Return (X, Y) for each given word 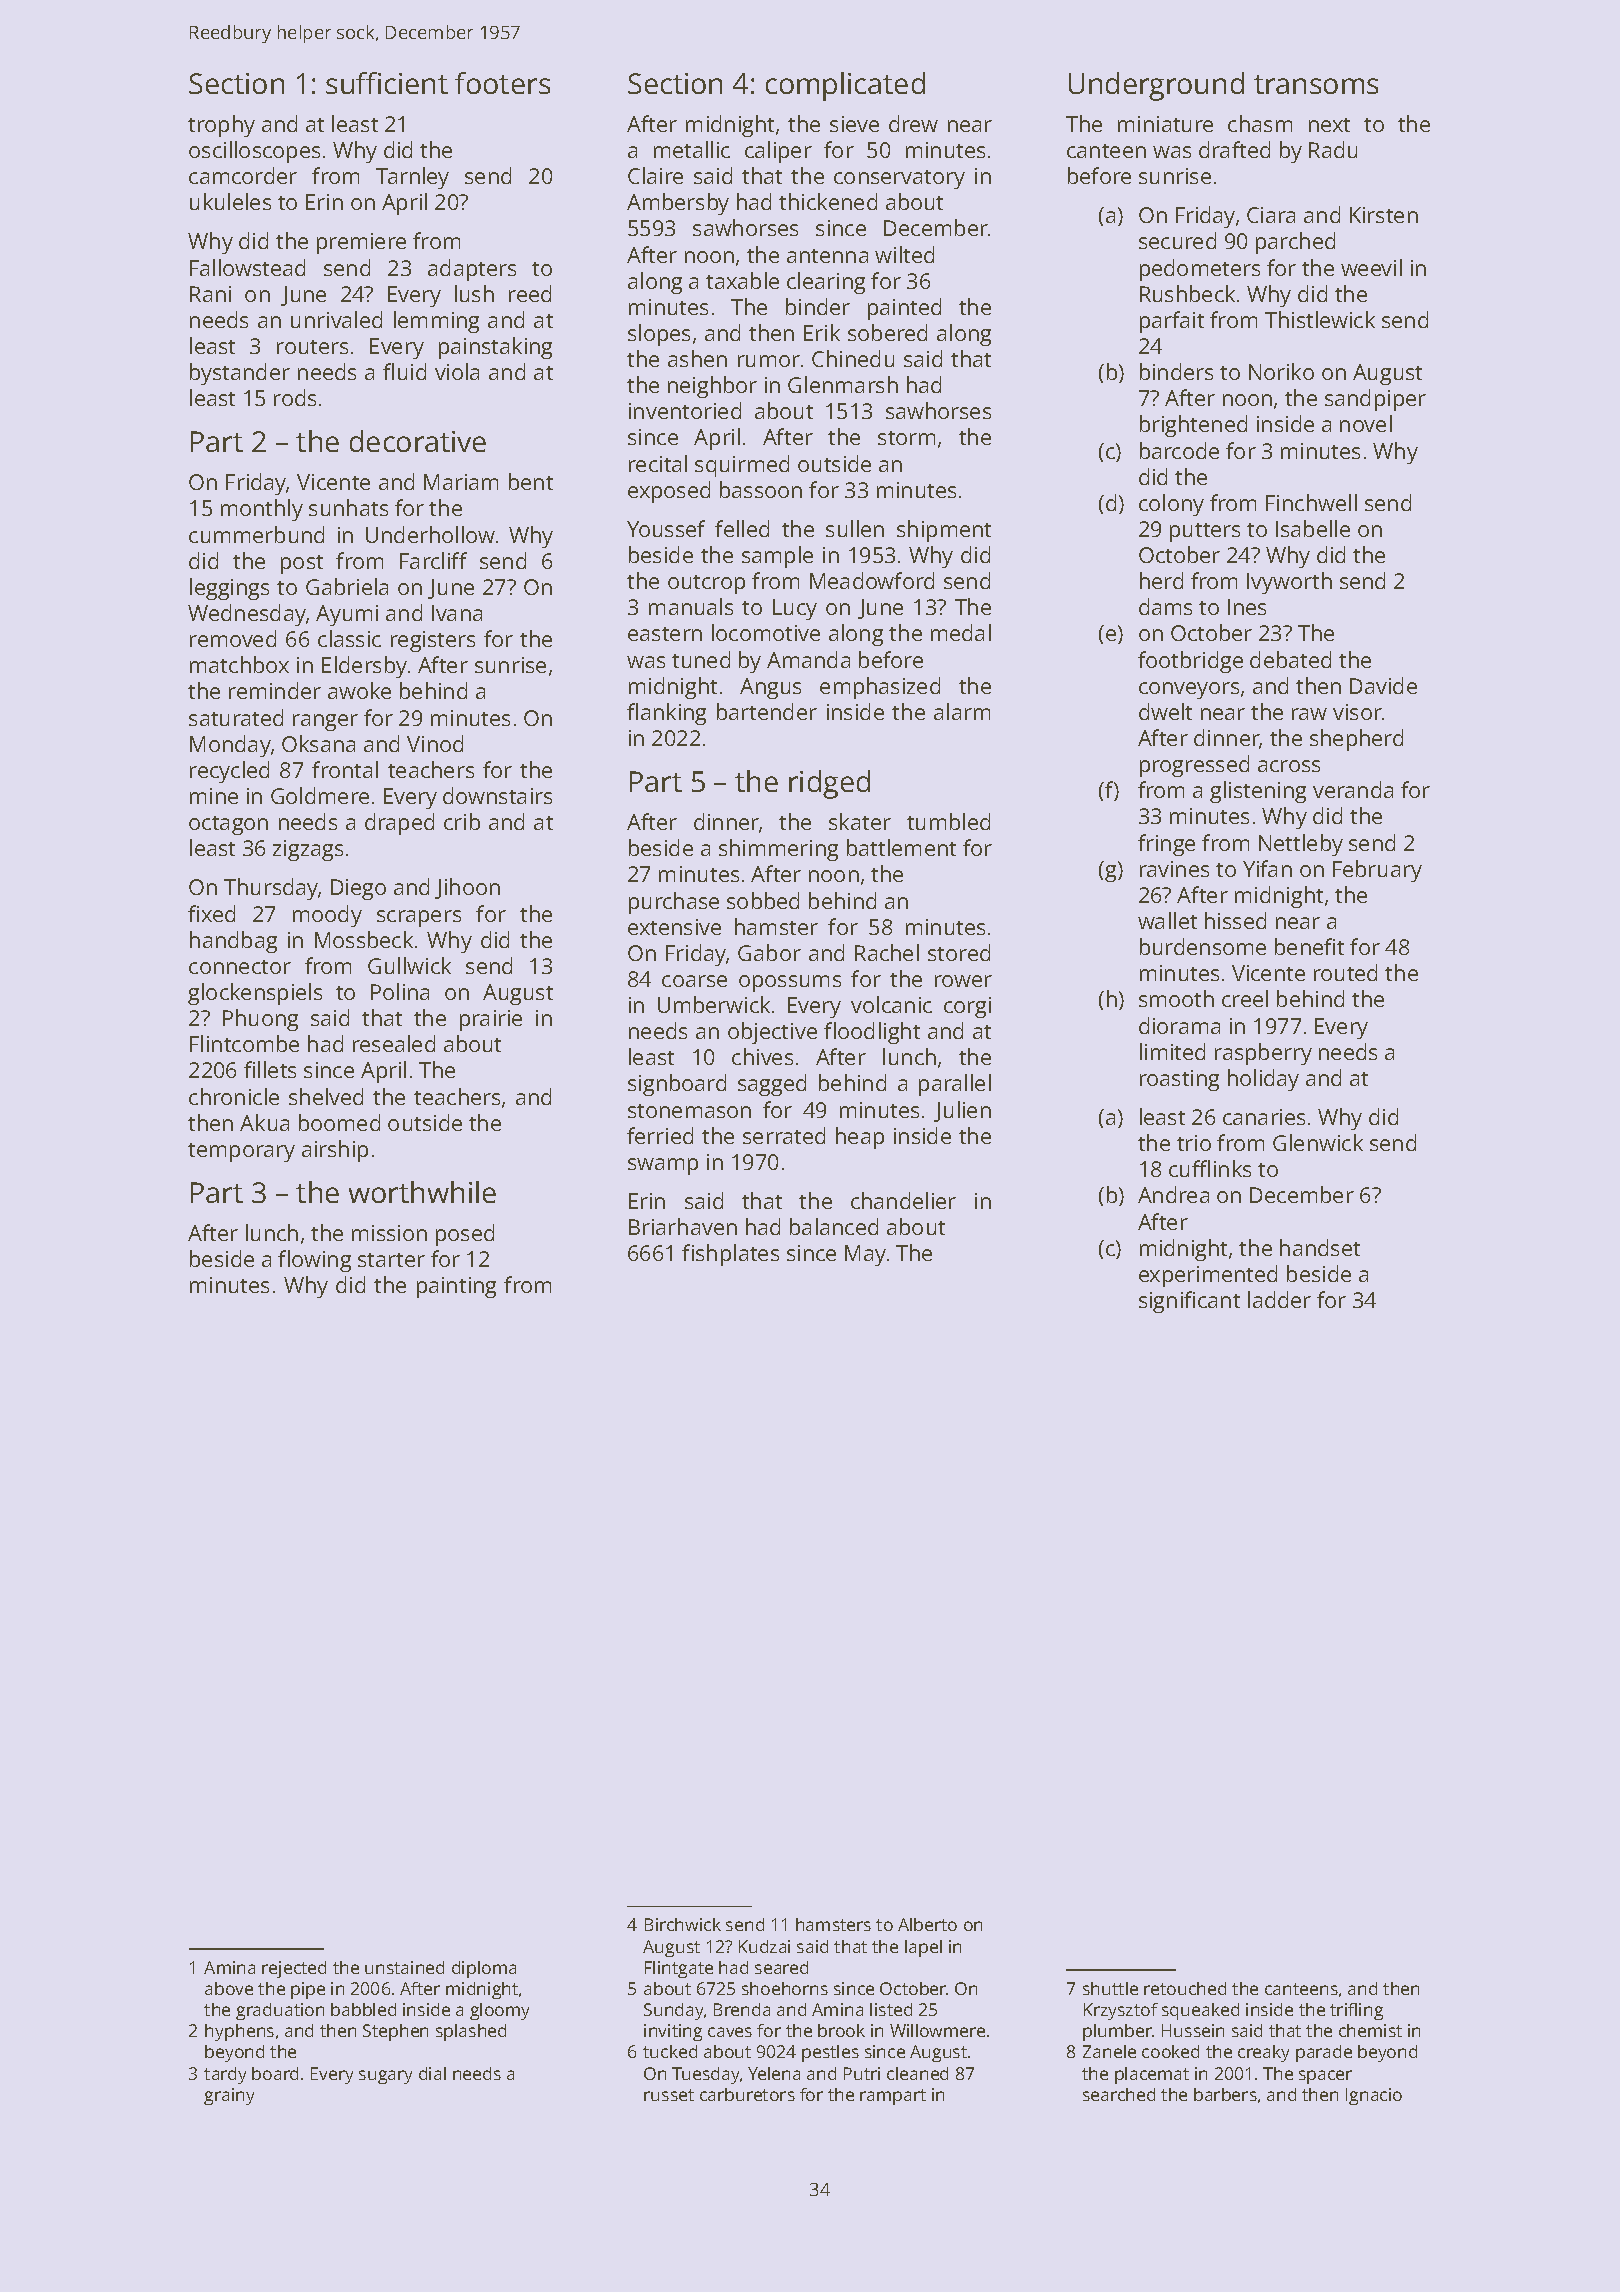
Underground (1156, 86)
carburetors (747, 2094)
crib (462, 821)
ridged (829, 784)
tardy (225, 2075)
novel (1366, 423)
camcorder (243, 175)
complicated (845, 86)
